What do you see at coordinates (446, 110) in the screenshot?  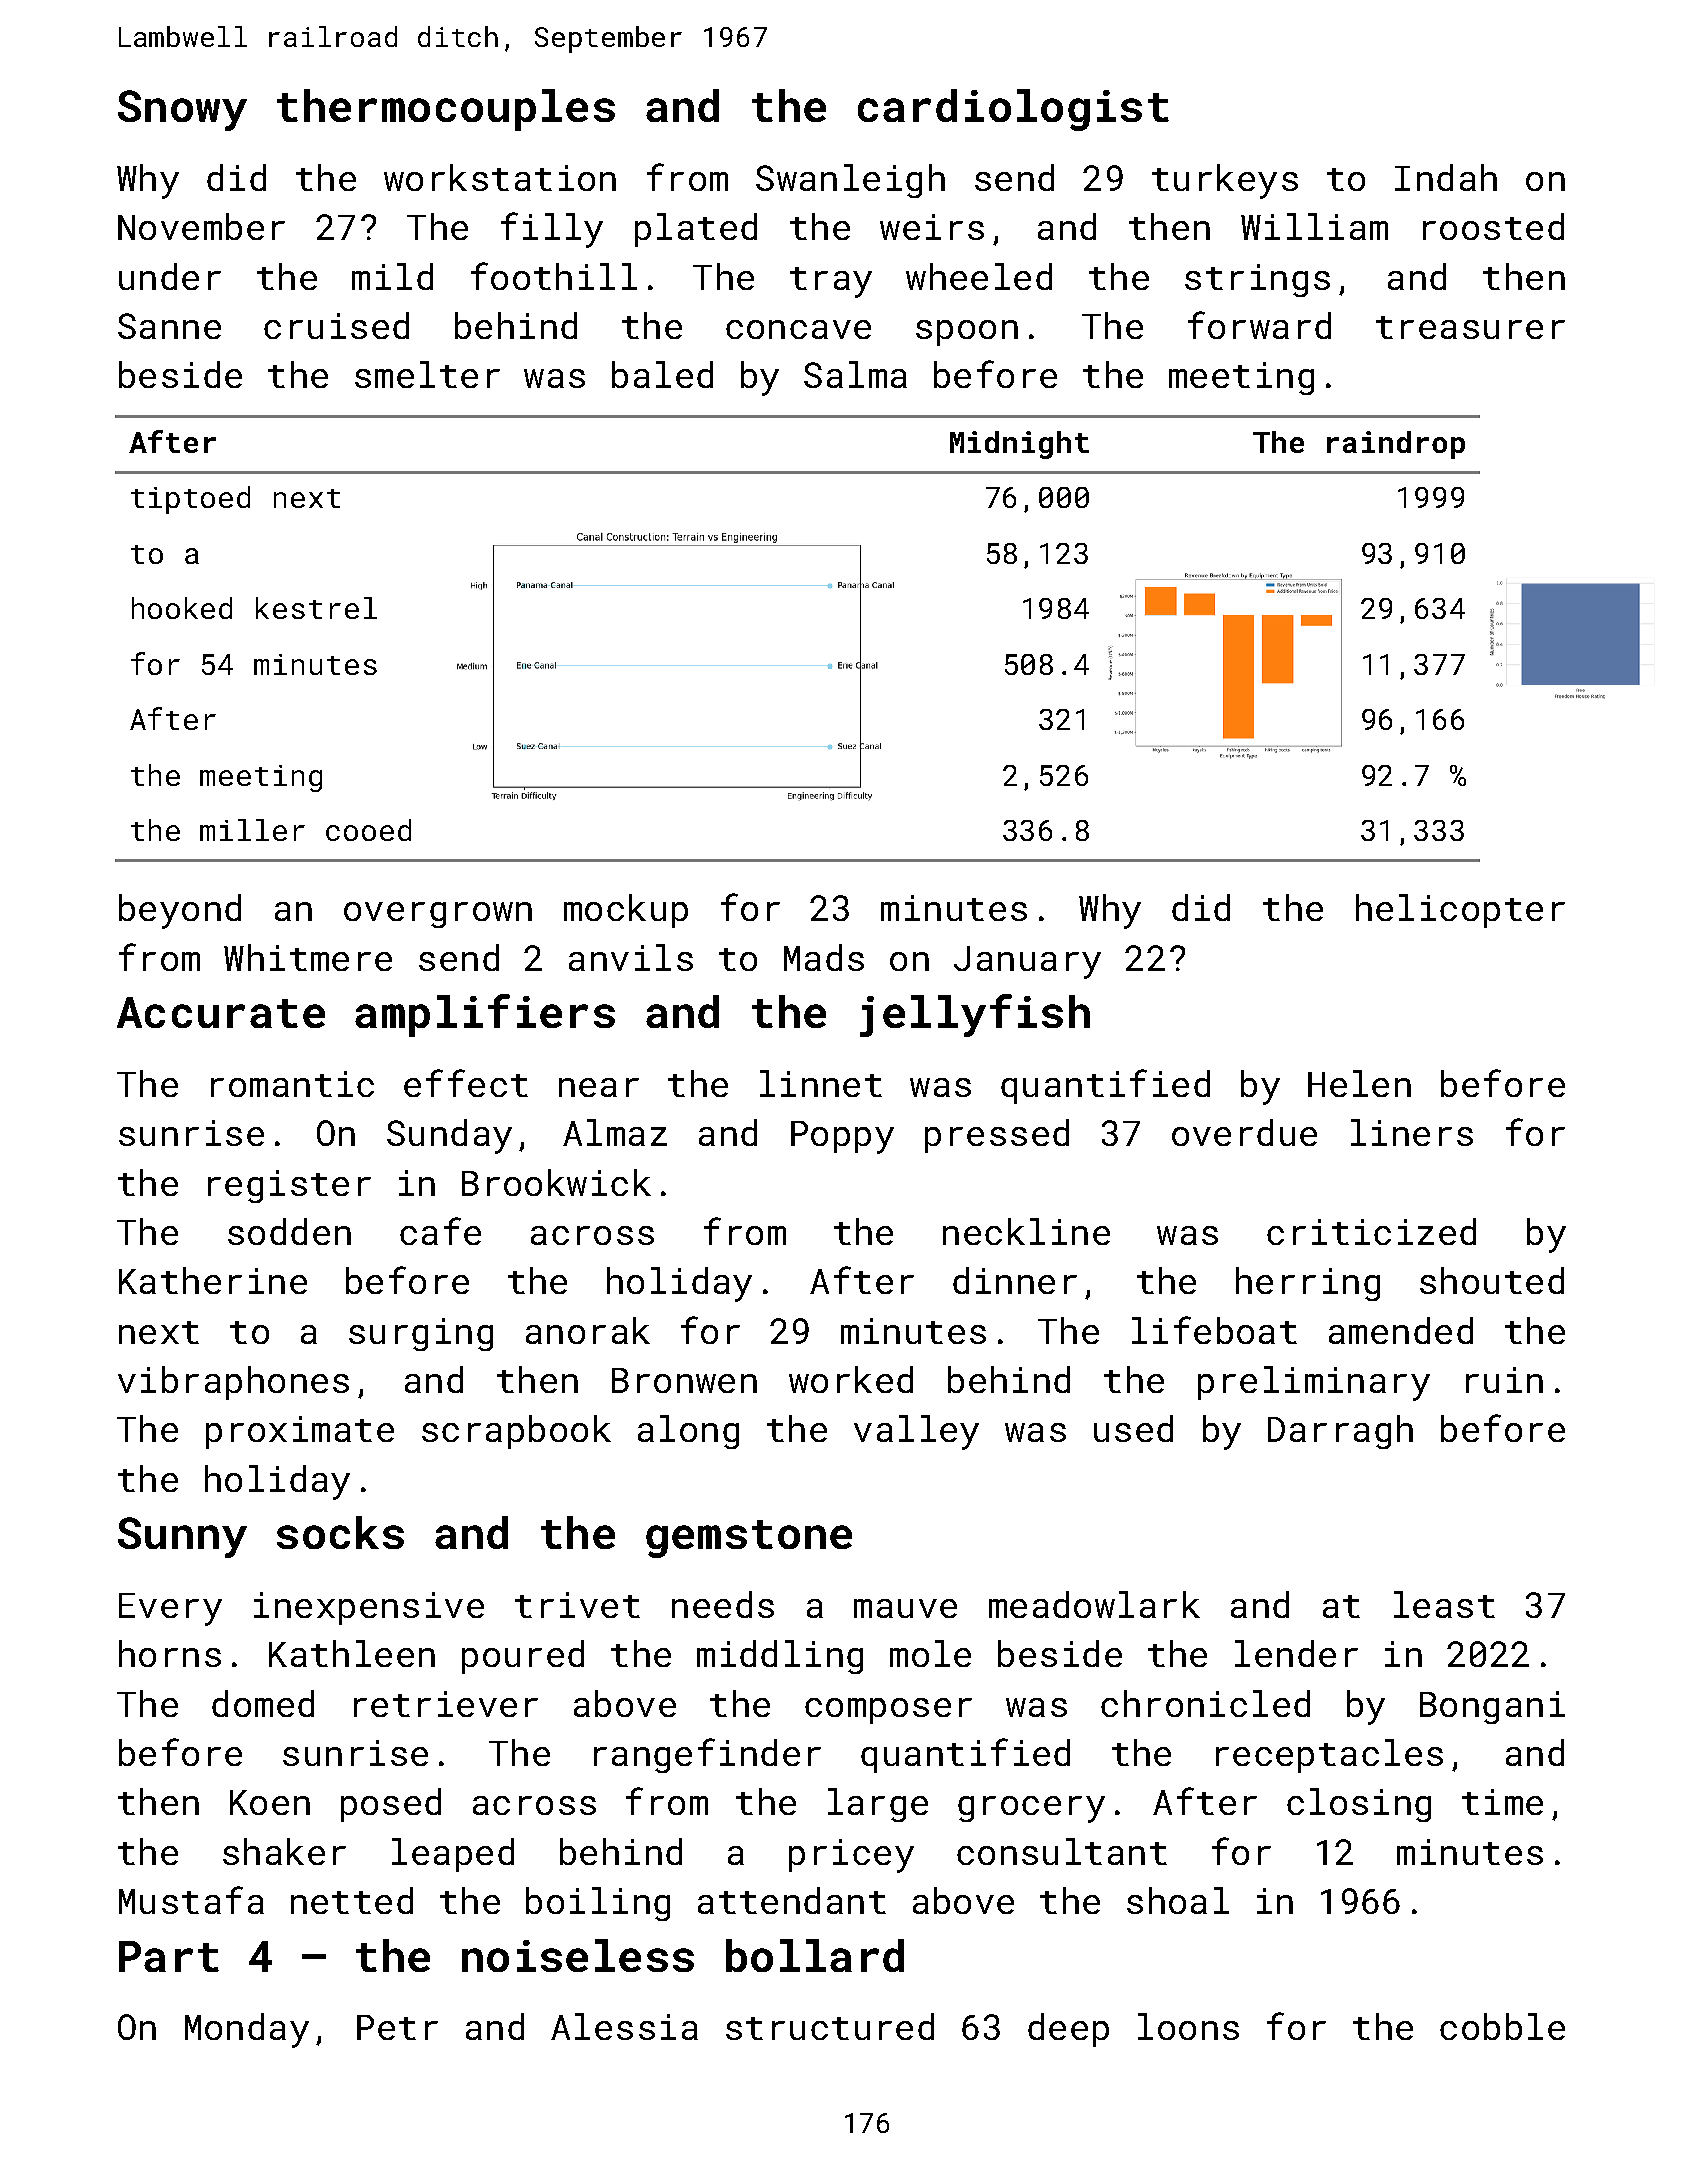 I see `thermocouples` at bounding box center [446, 110].
